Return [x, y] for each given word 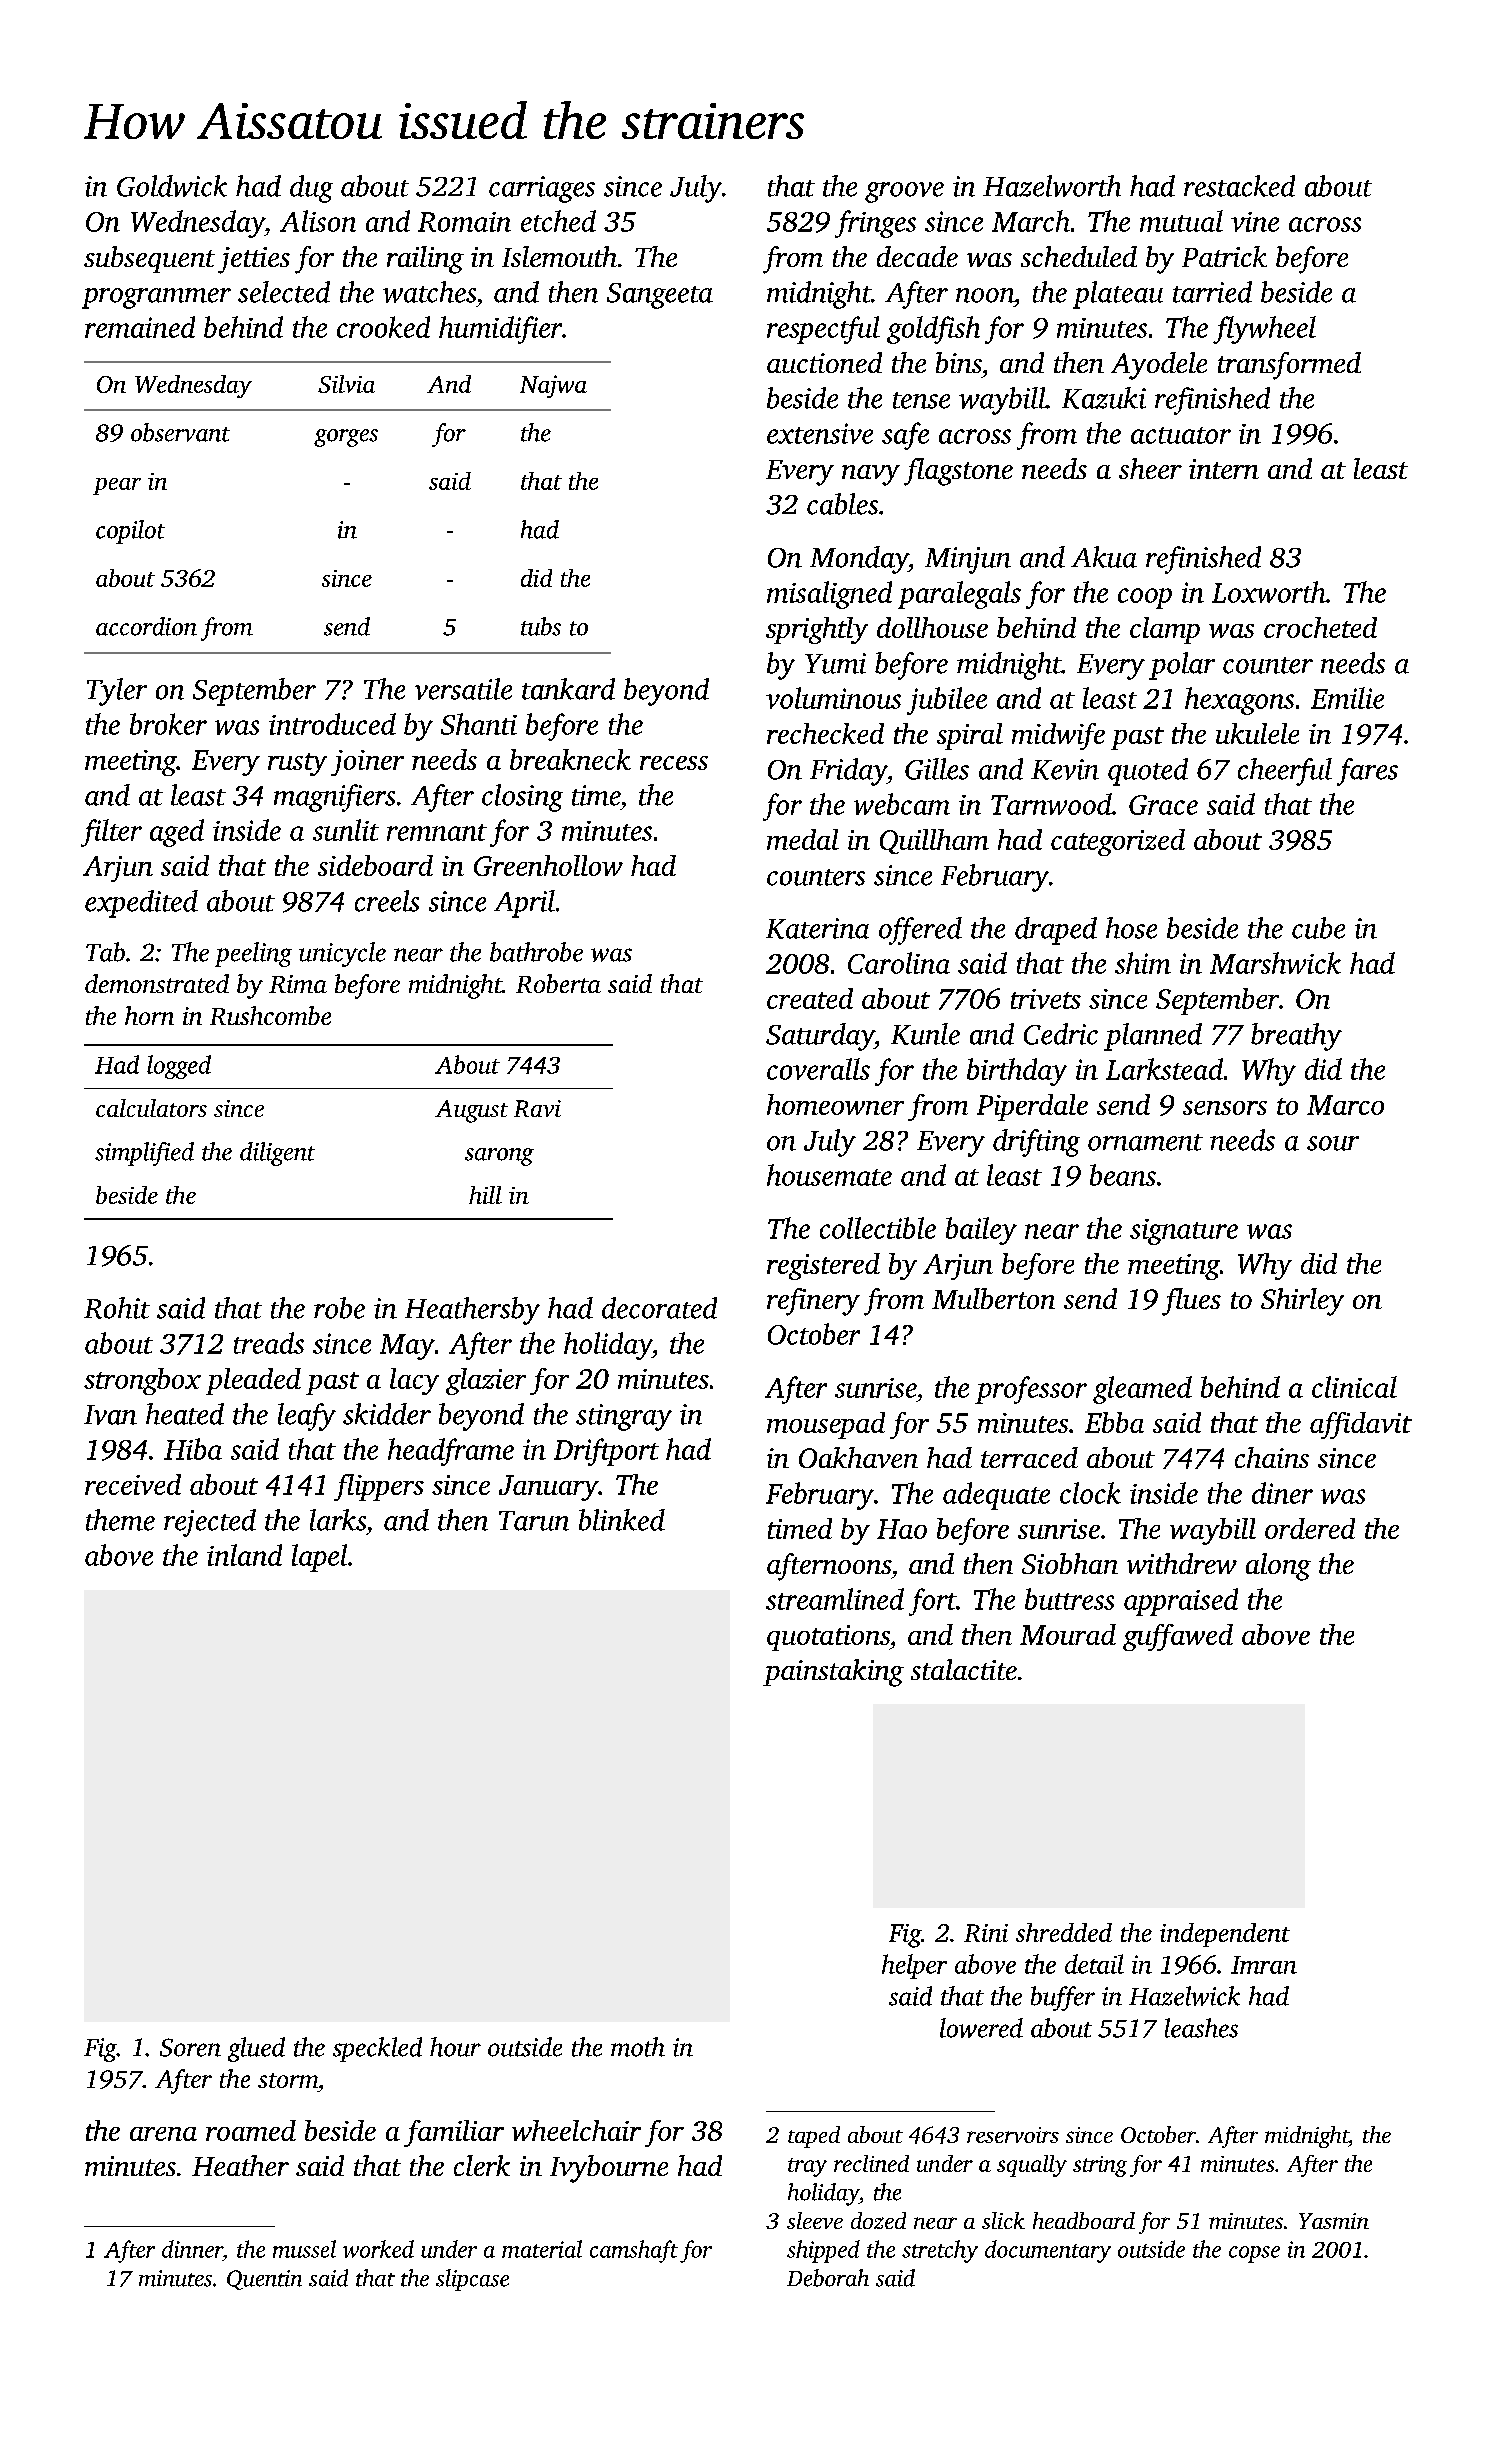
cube [1318, 928]
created [810, 998]
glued [256, 2049]
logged [179, 1067]
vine [1255, 222]
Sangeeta [660, 296]
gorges [346, 438]
